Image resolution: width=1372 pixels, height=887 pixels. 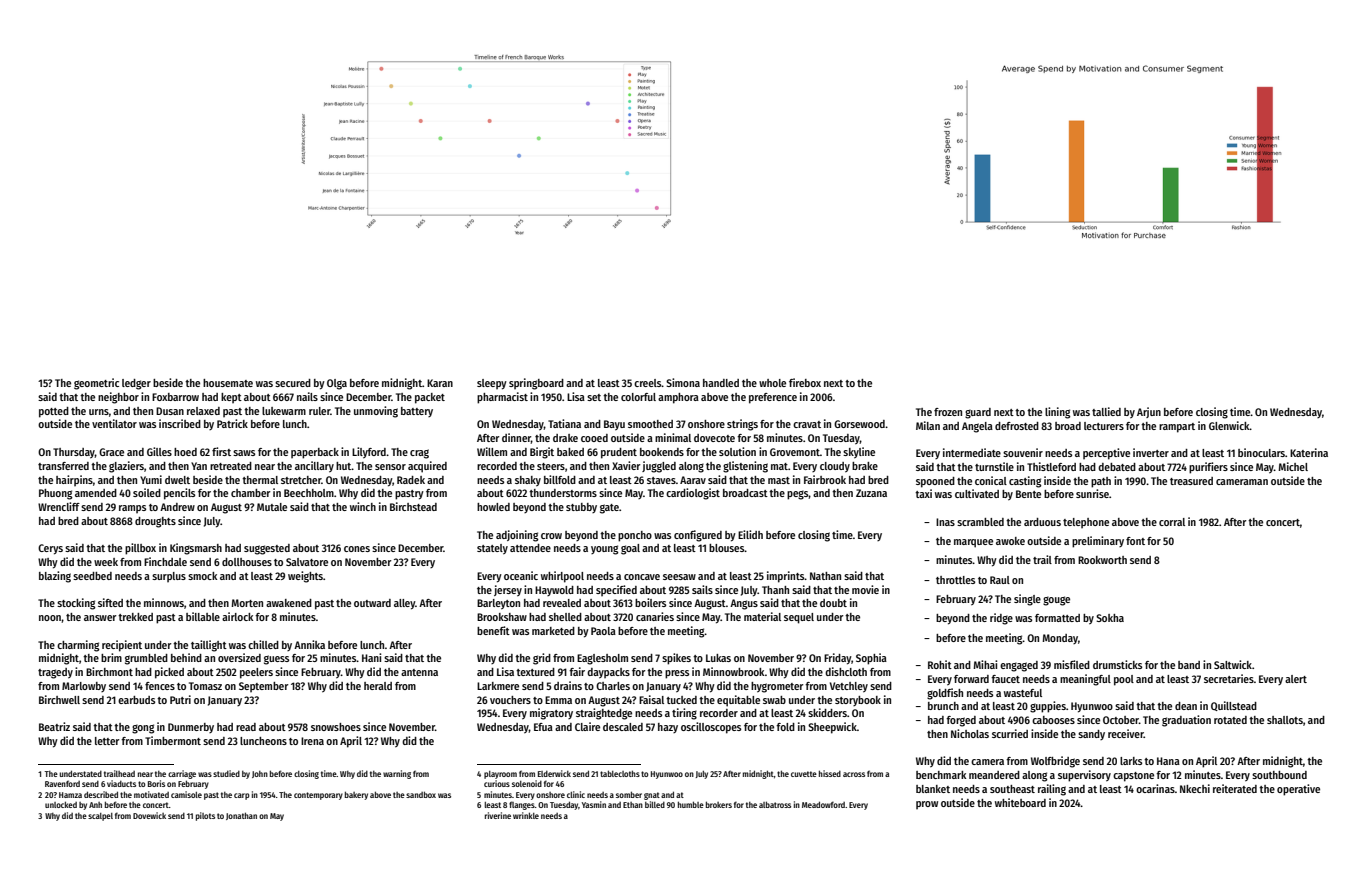 I want to click on recorded, so click(x=497, y=466).
